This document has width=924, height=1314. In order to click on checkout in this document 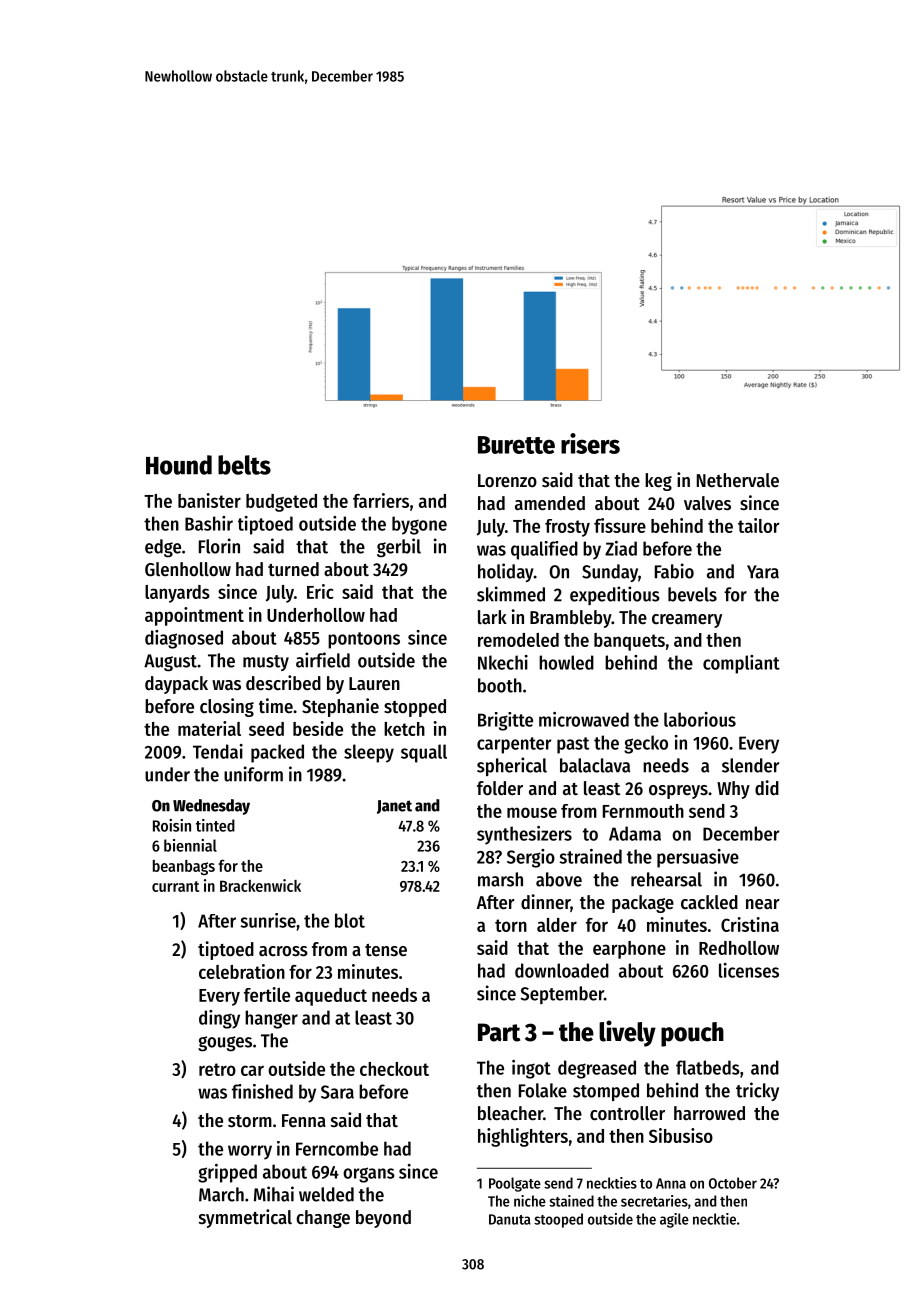, I will do `click(394, 1069)`.
